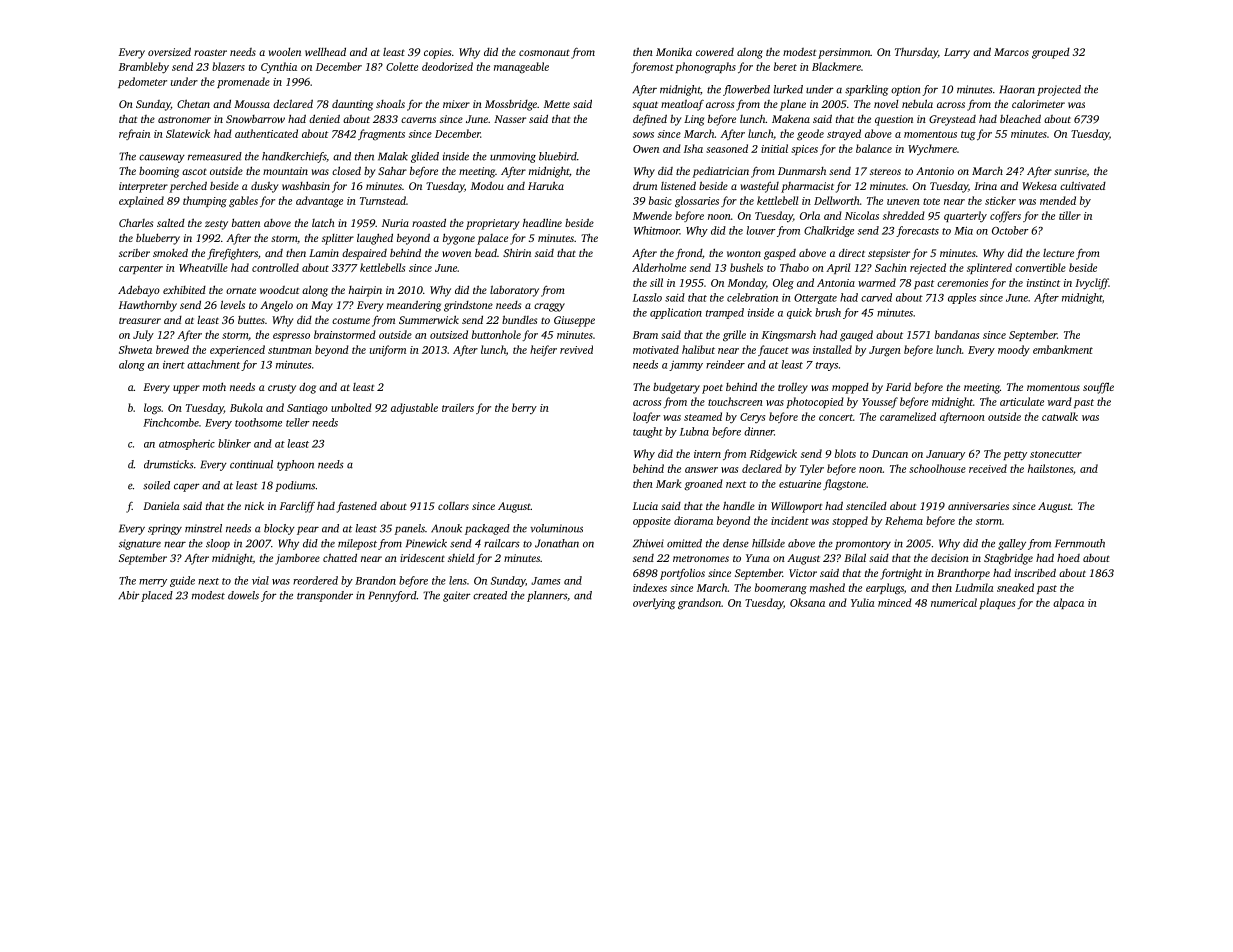 The width and height of the screenshot is (1233, 952). Describe the element at coordinates (487, 185) in the screenshot. I see `Modou` at that location.
